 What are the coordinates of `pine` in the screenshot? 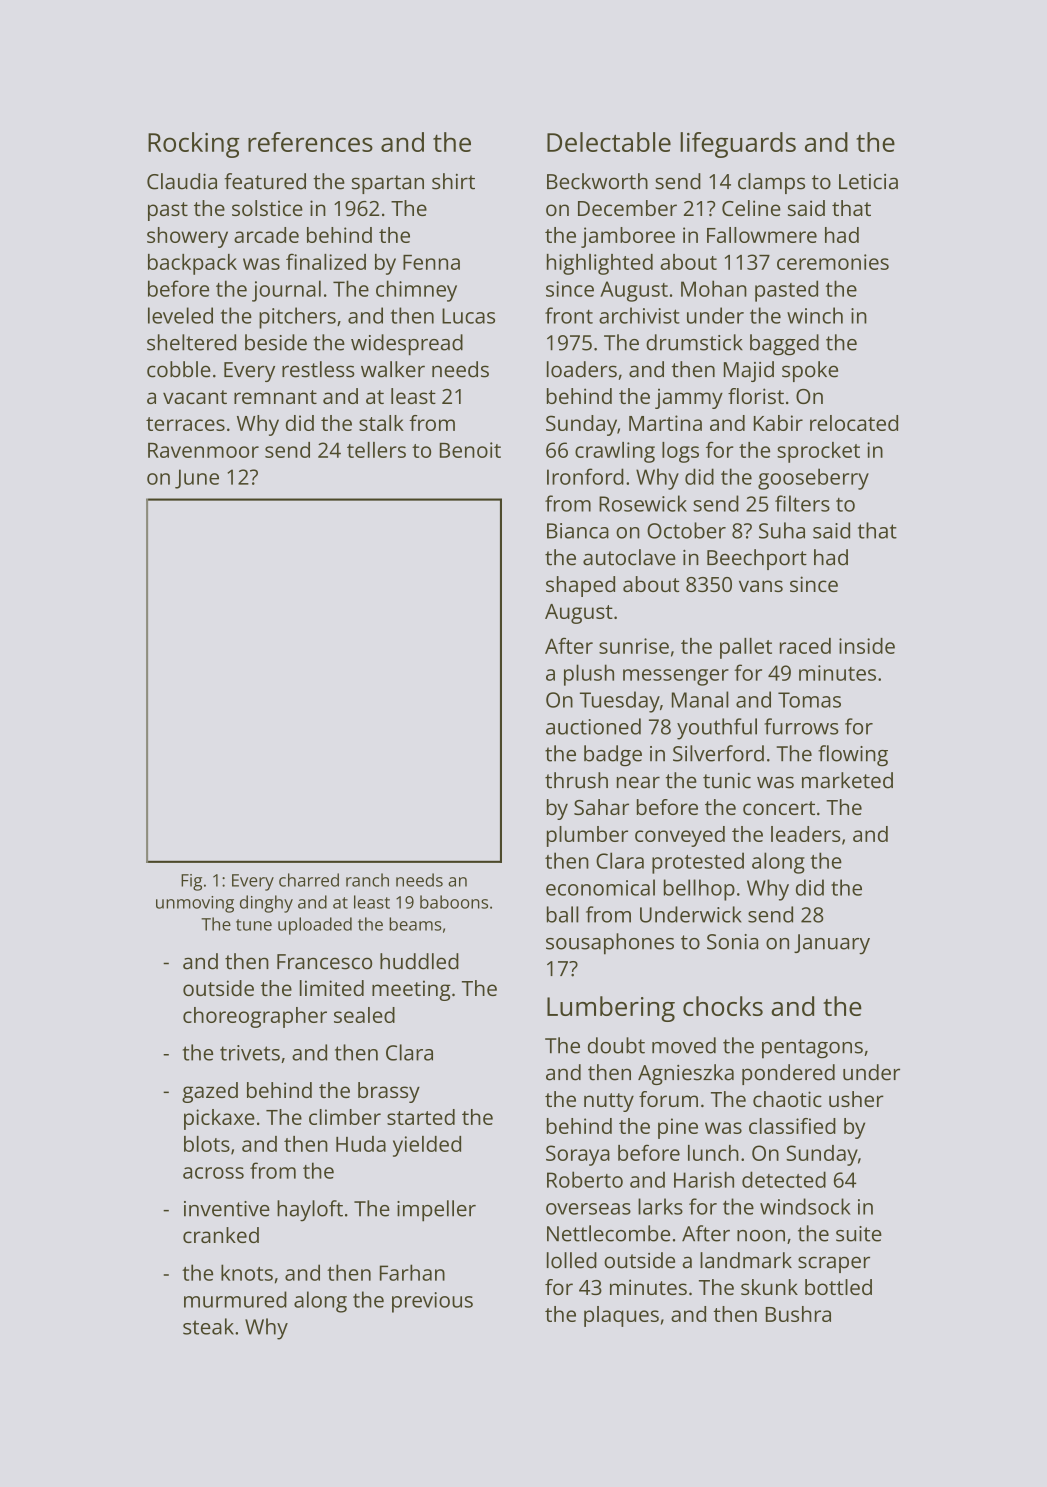 It's located at (678, 1128).
